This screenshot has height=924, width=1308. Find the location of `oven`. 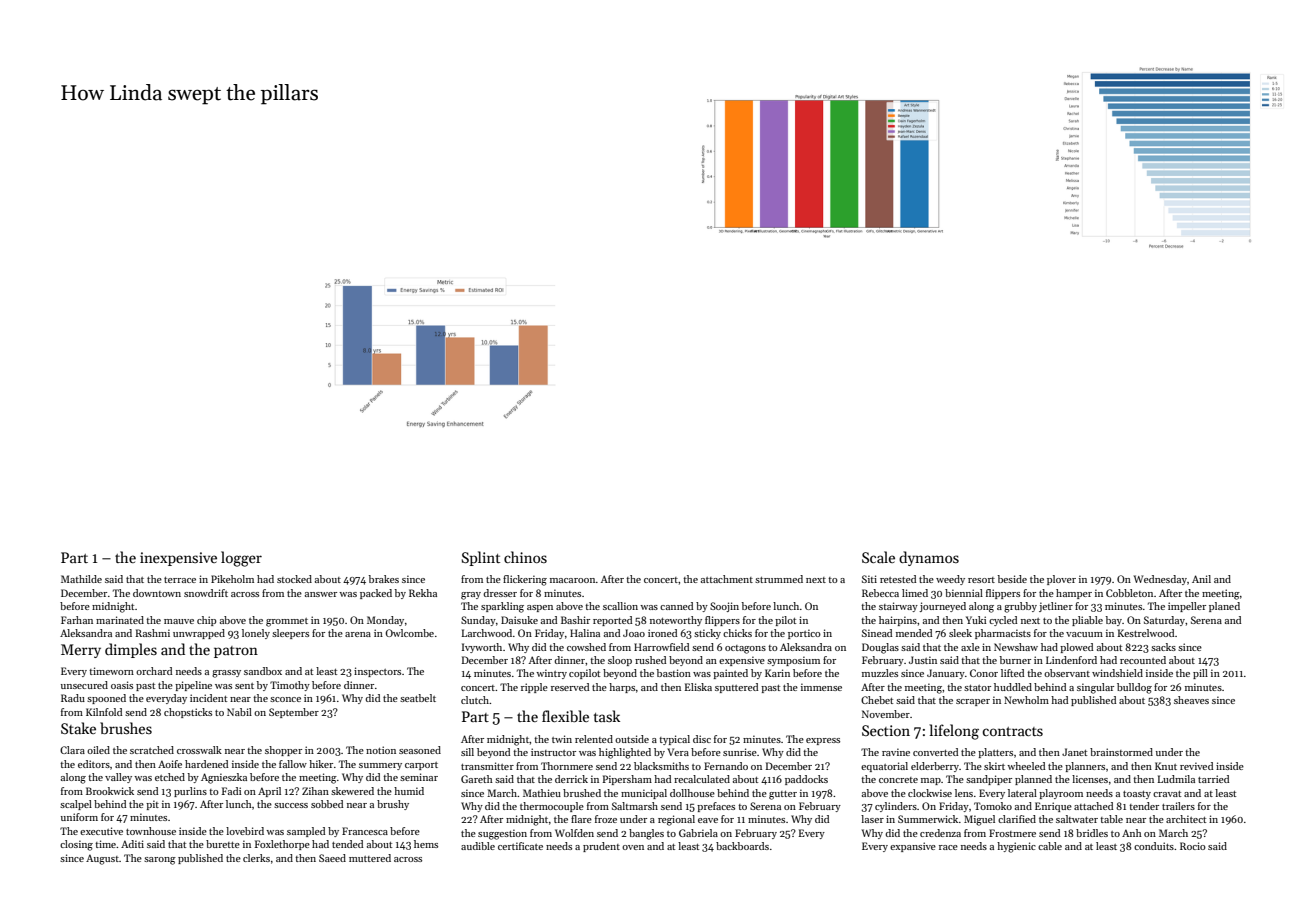

oven is located at coordinates (633, 847).
